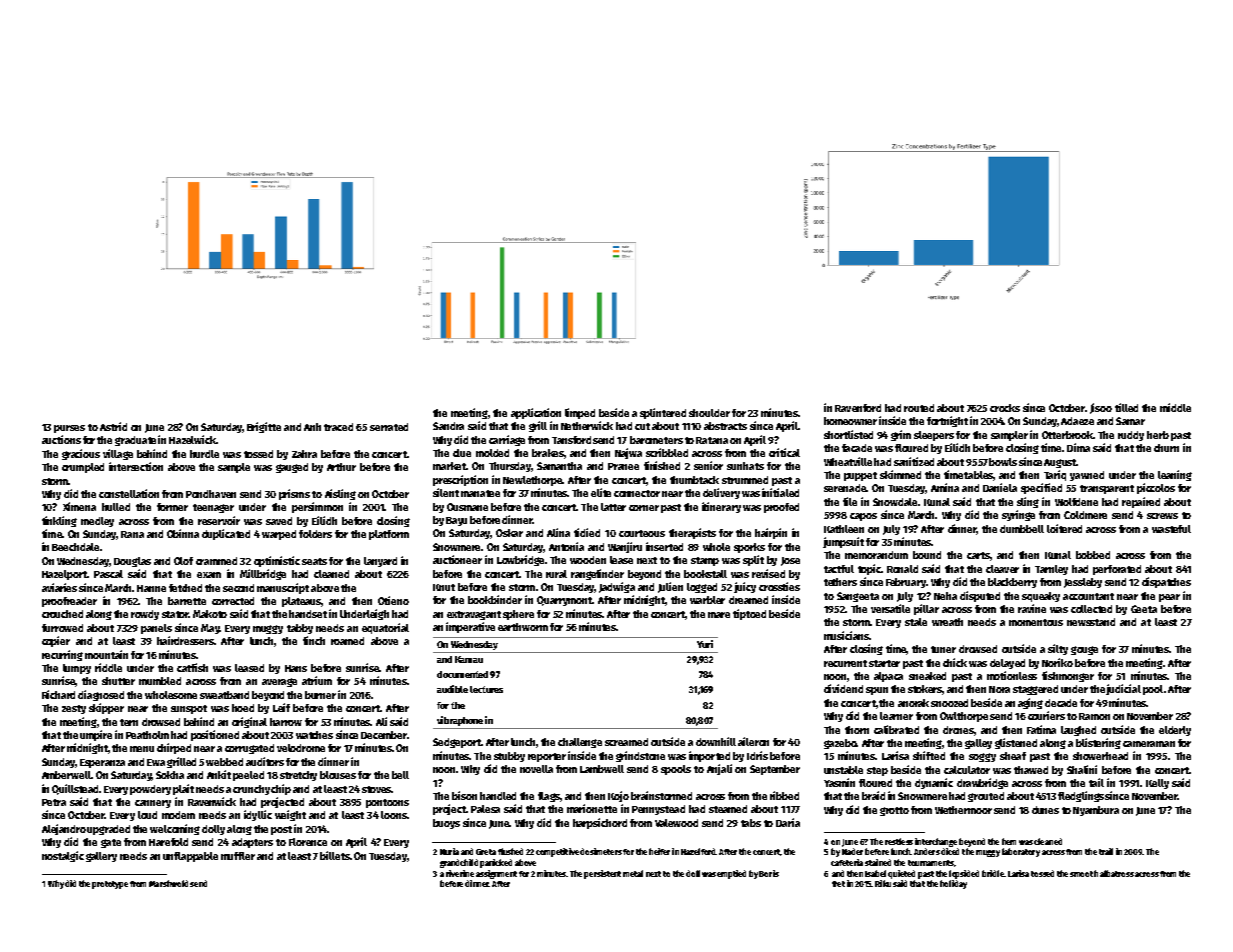 The width and height of the screenshot is (1233, 952). Describe the element at coordinates (712, 440) in the screenshot. I see `Ratana` at that location.
